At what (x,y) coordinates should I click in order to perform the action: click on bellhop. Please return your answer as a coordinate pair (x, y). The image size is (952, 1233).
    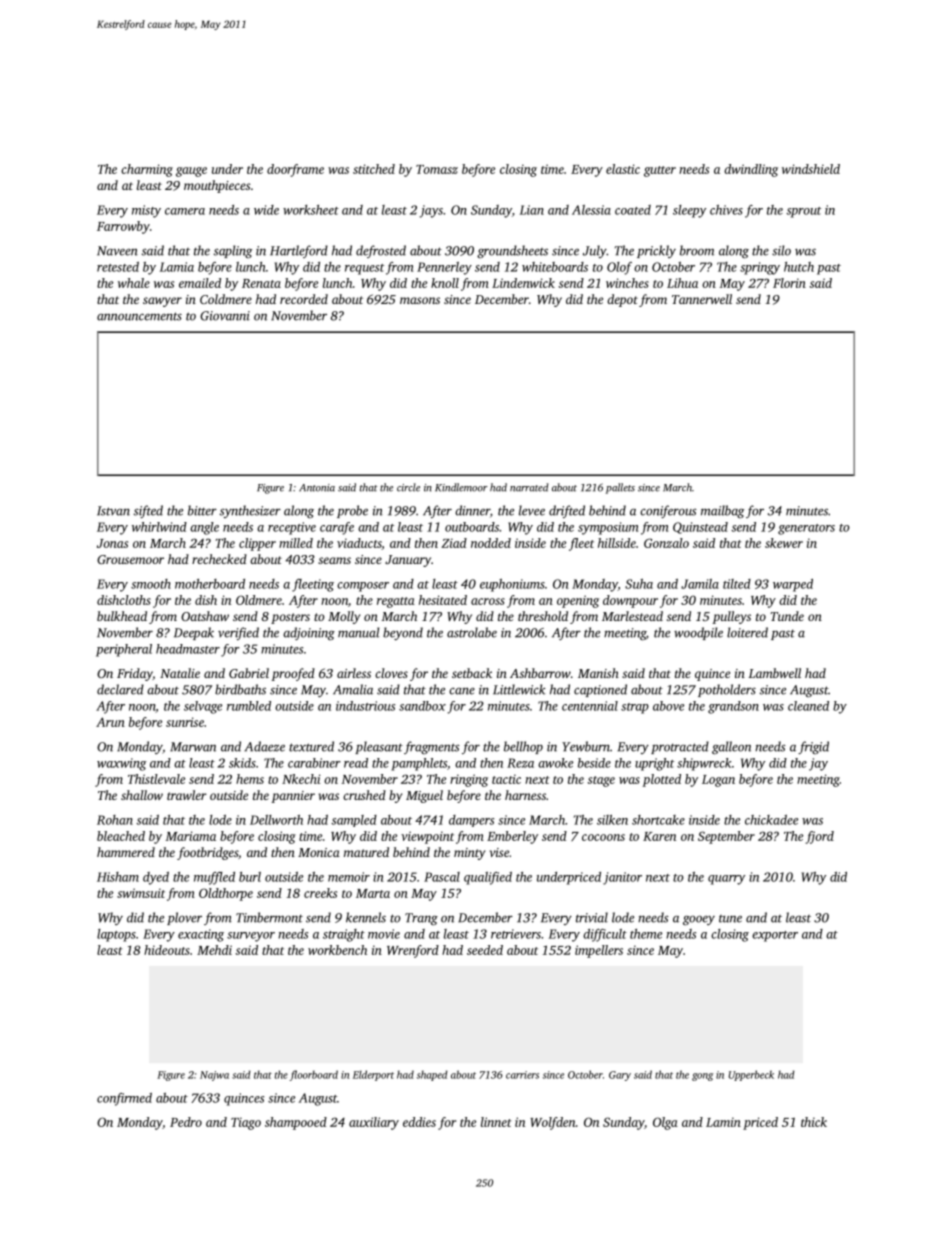
    Looking at the image, I should click on (523, 747).
